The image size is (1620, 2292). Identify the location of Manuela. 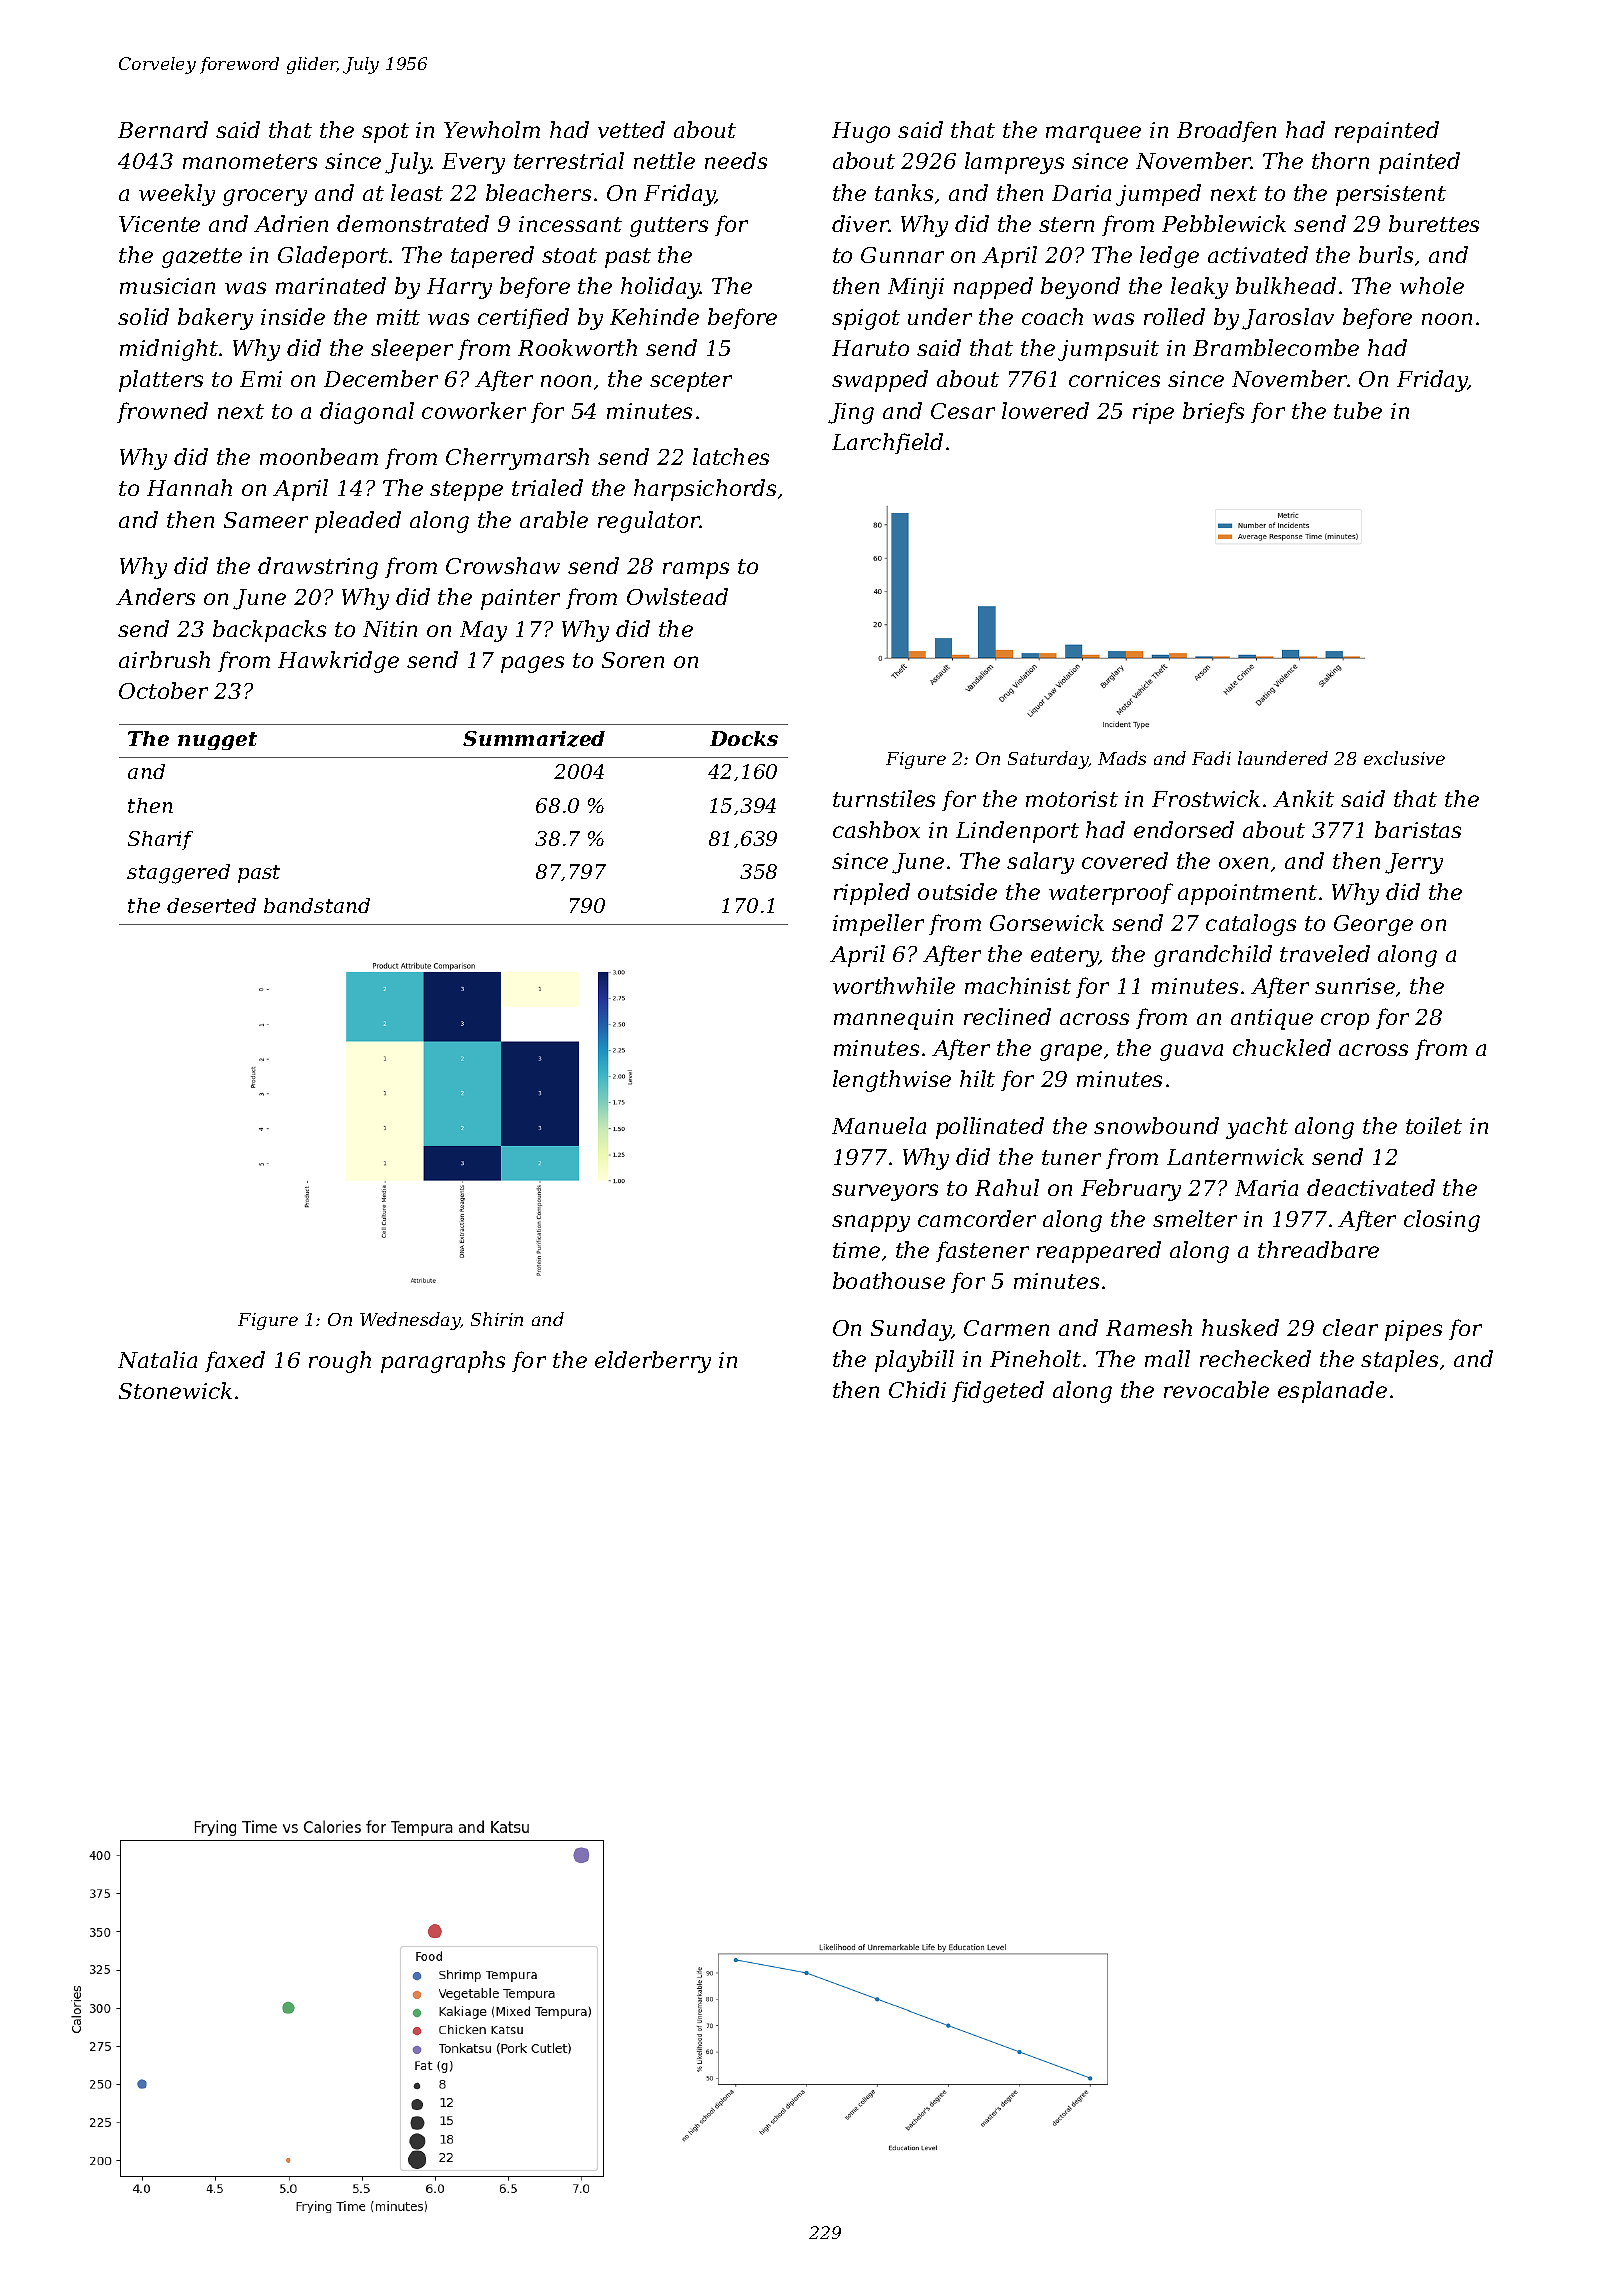
(879, 1125).
